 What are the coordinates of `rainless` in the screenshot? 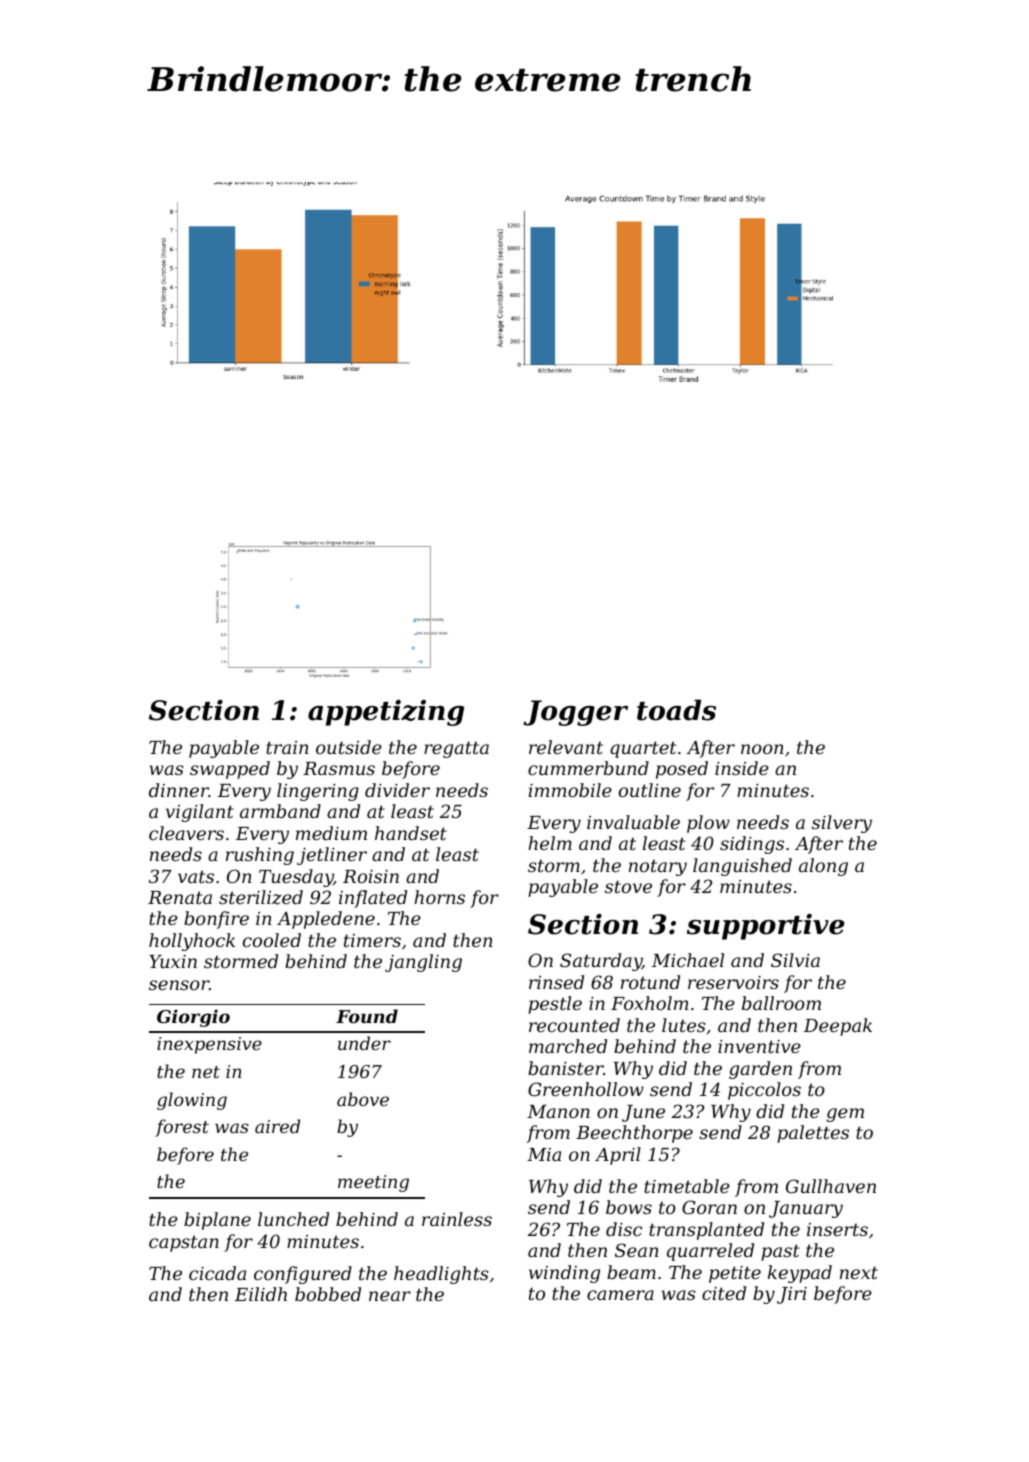 It's located at (457, 1219).
